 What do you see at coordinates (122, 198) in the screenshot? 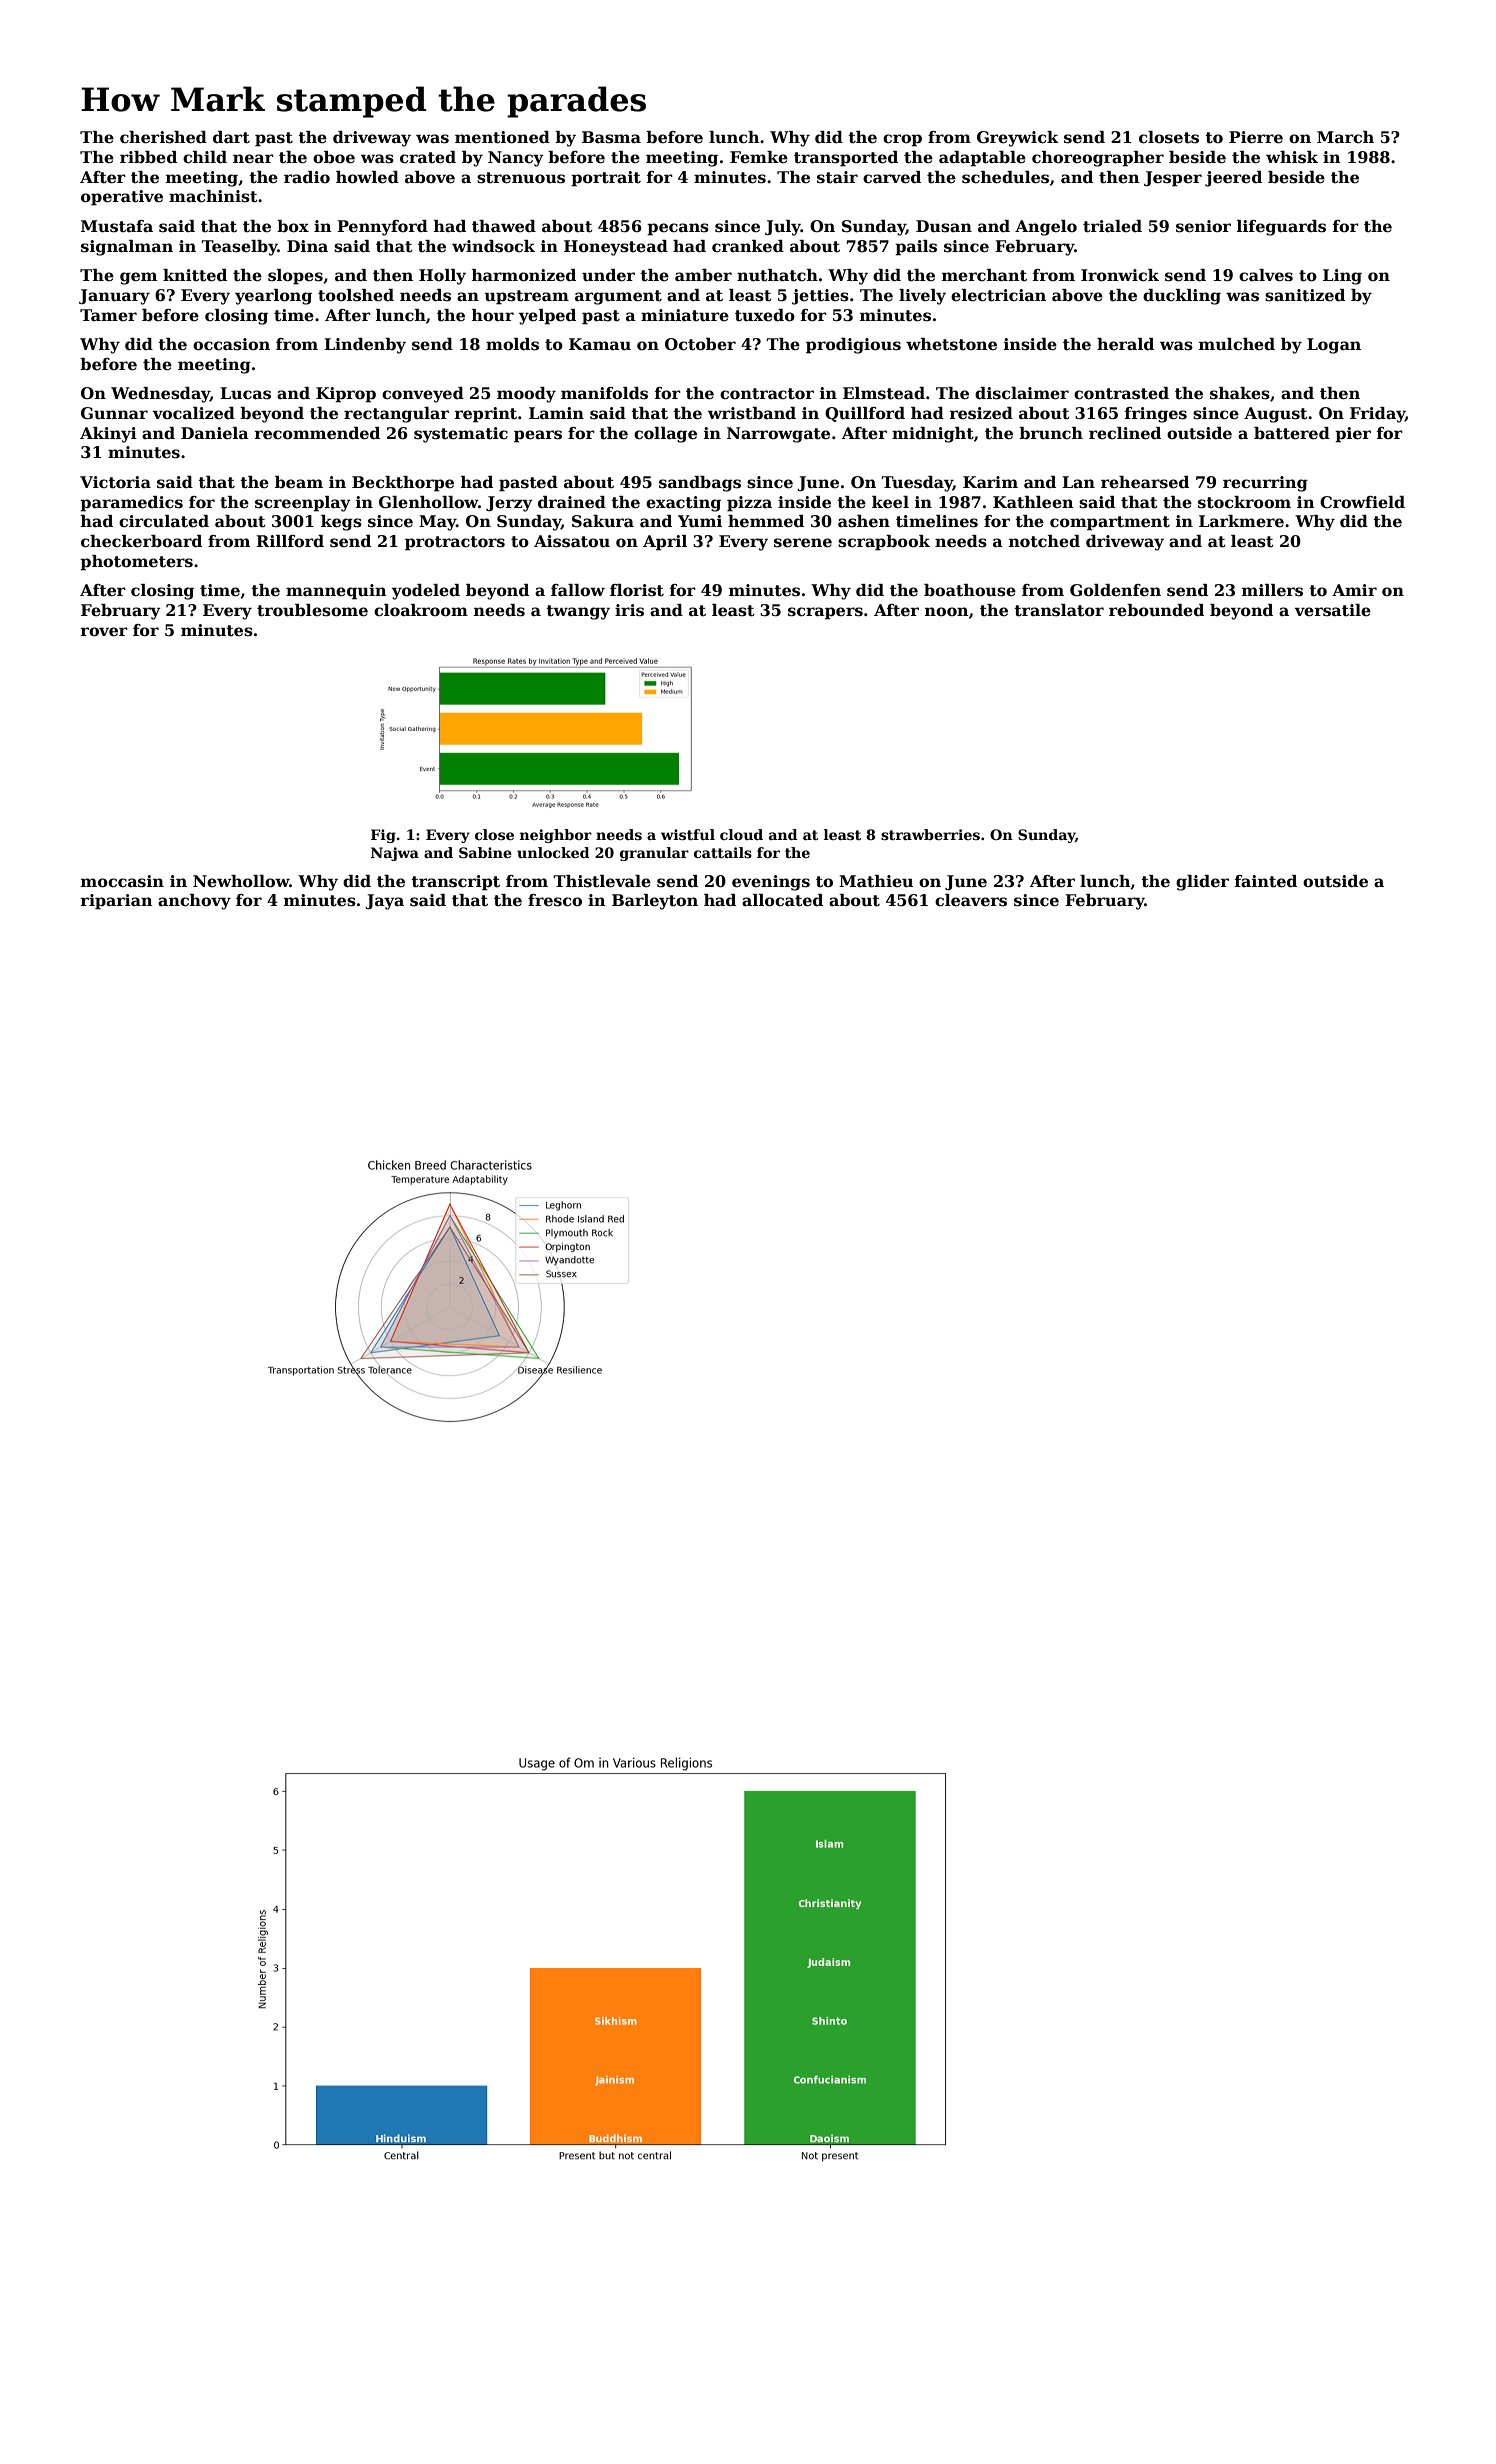
I see `operative` at bounding box center [122, 198].
